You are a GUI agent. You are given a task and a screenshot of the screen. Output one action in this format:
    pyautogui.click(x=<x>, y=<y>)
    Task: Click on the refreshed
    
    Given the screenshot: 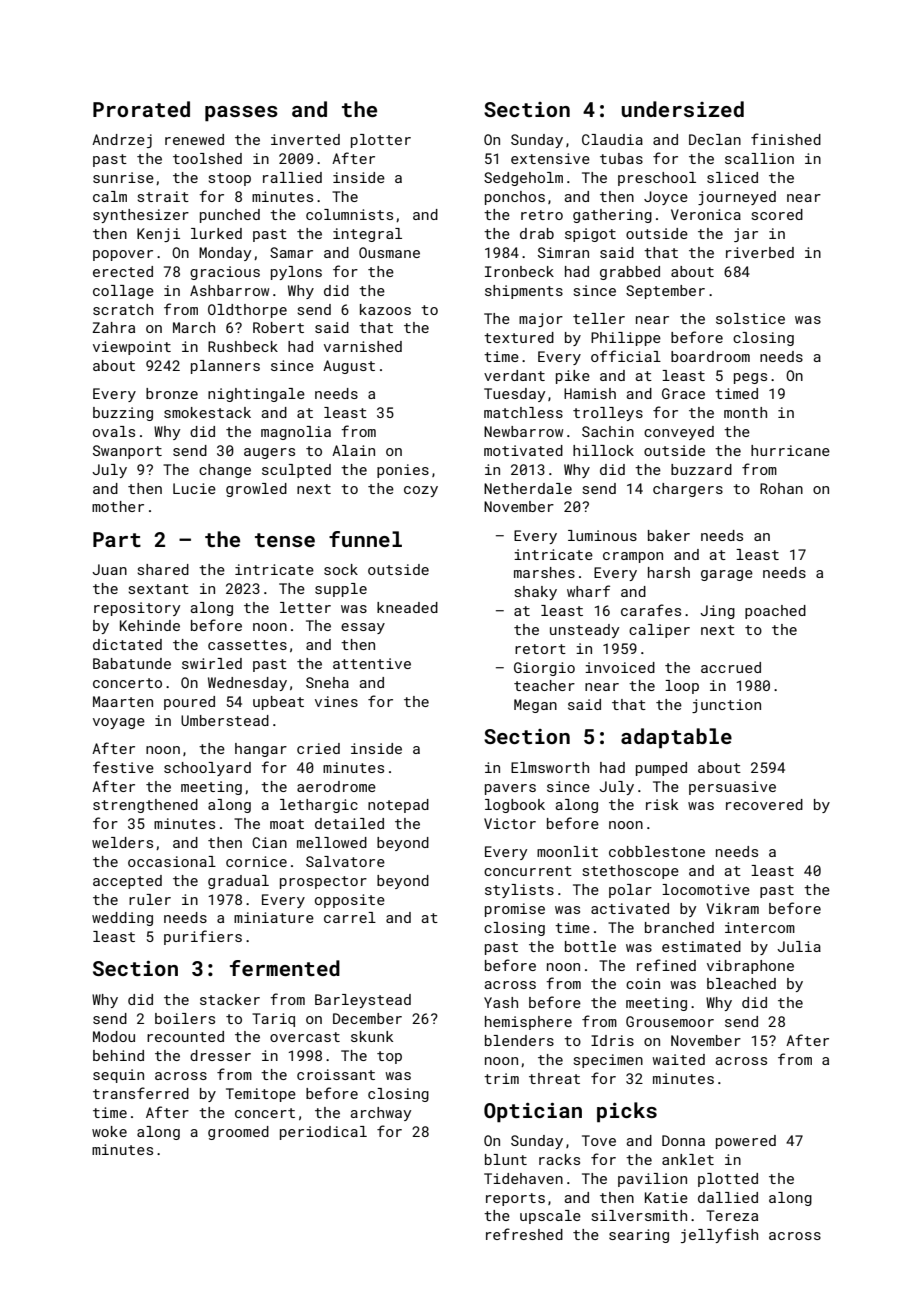 What is the action you would take?
    pyautogui.click(x=524, y=1234)
